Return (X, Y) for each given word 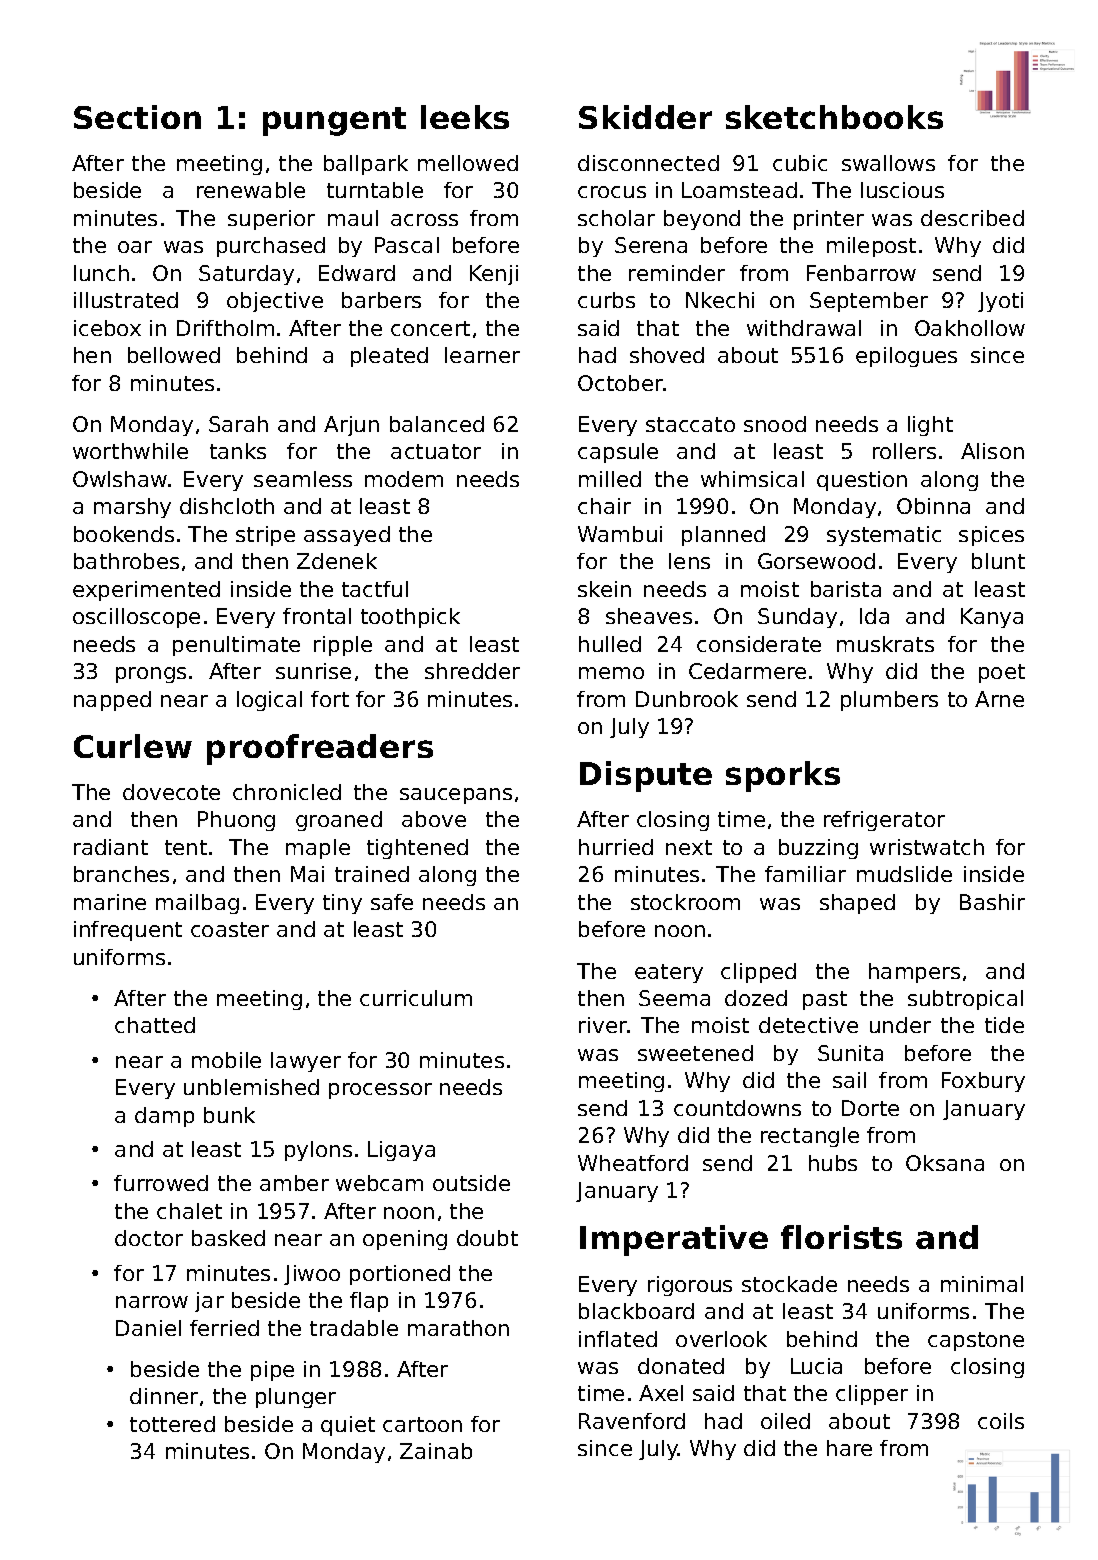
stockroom (685, 902)
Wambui (620, 534)
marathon (458, 1328)
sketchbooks (834, 117)
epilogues (906, 357)
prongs (151, 675)
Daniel (148, 1328)
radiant (111, 847)
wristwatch (927, 847)
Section (137, 117)
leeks (465, 117)
